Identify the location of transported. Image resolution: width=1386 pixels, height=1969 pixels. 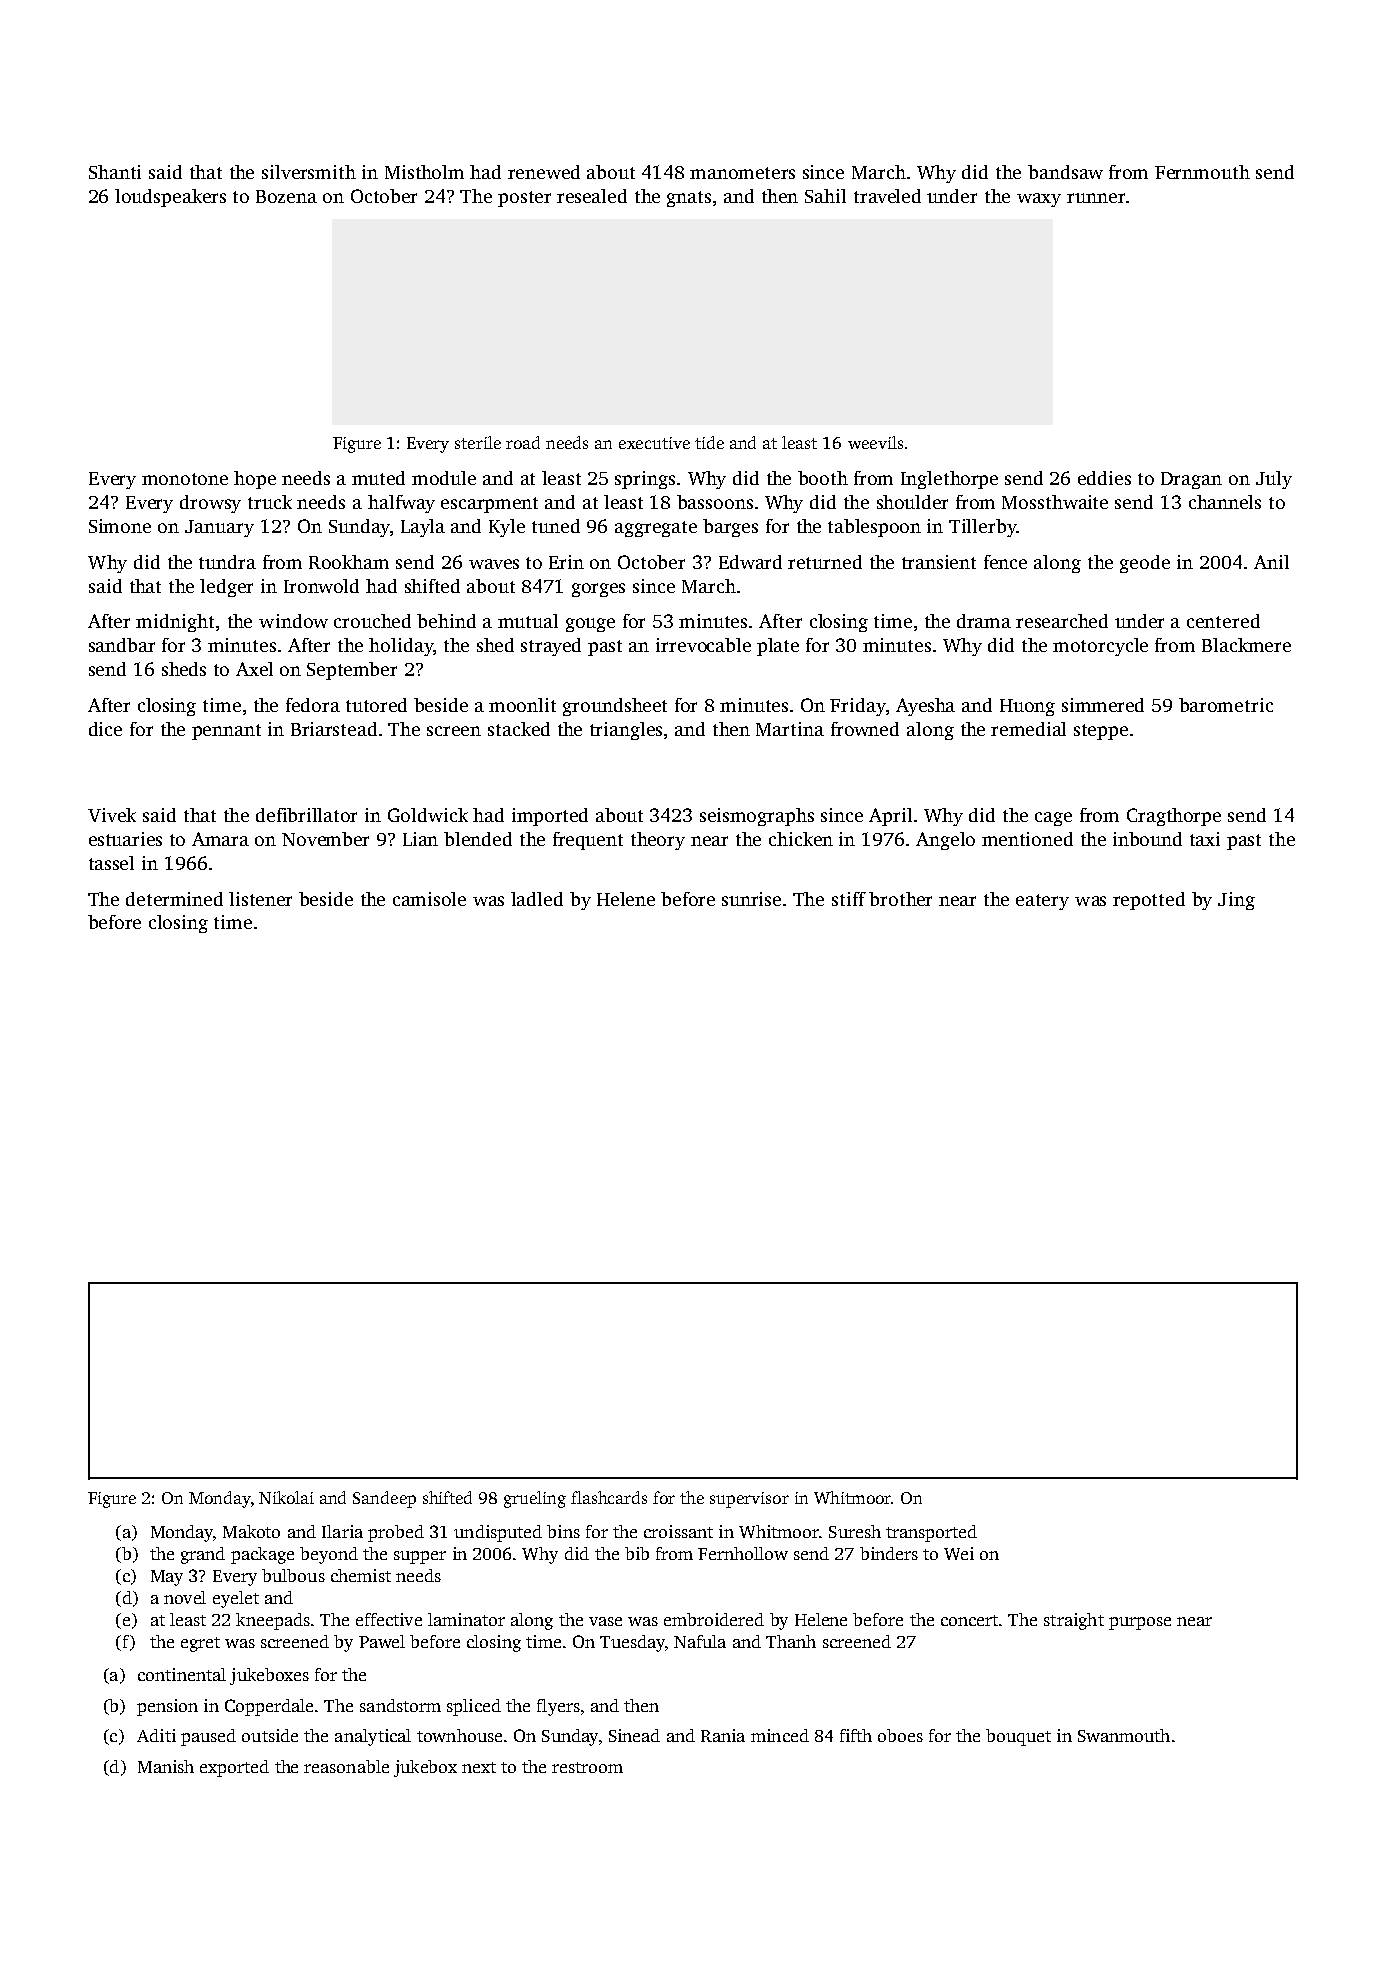
(931, 1533).
